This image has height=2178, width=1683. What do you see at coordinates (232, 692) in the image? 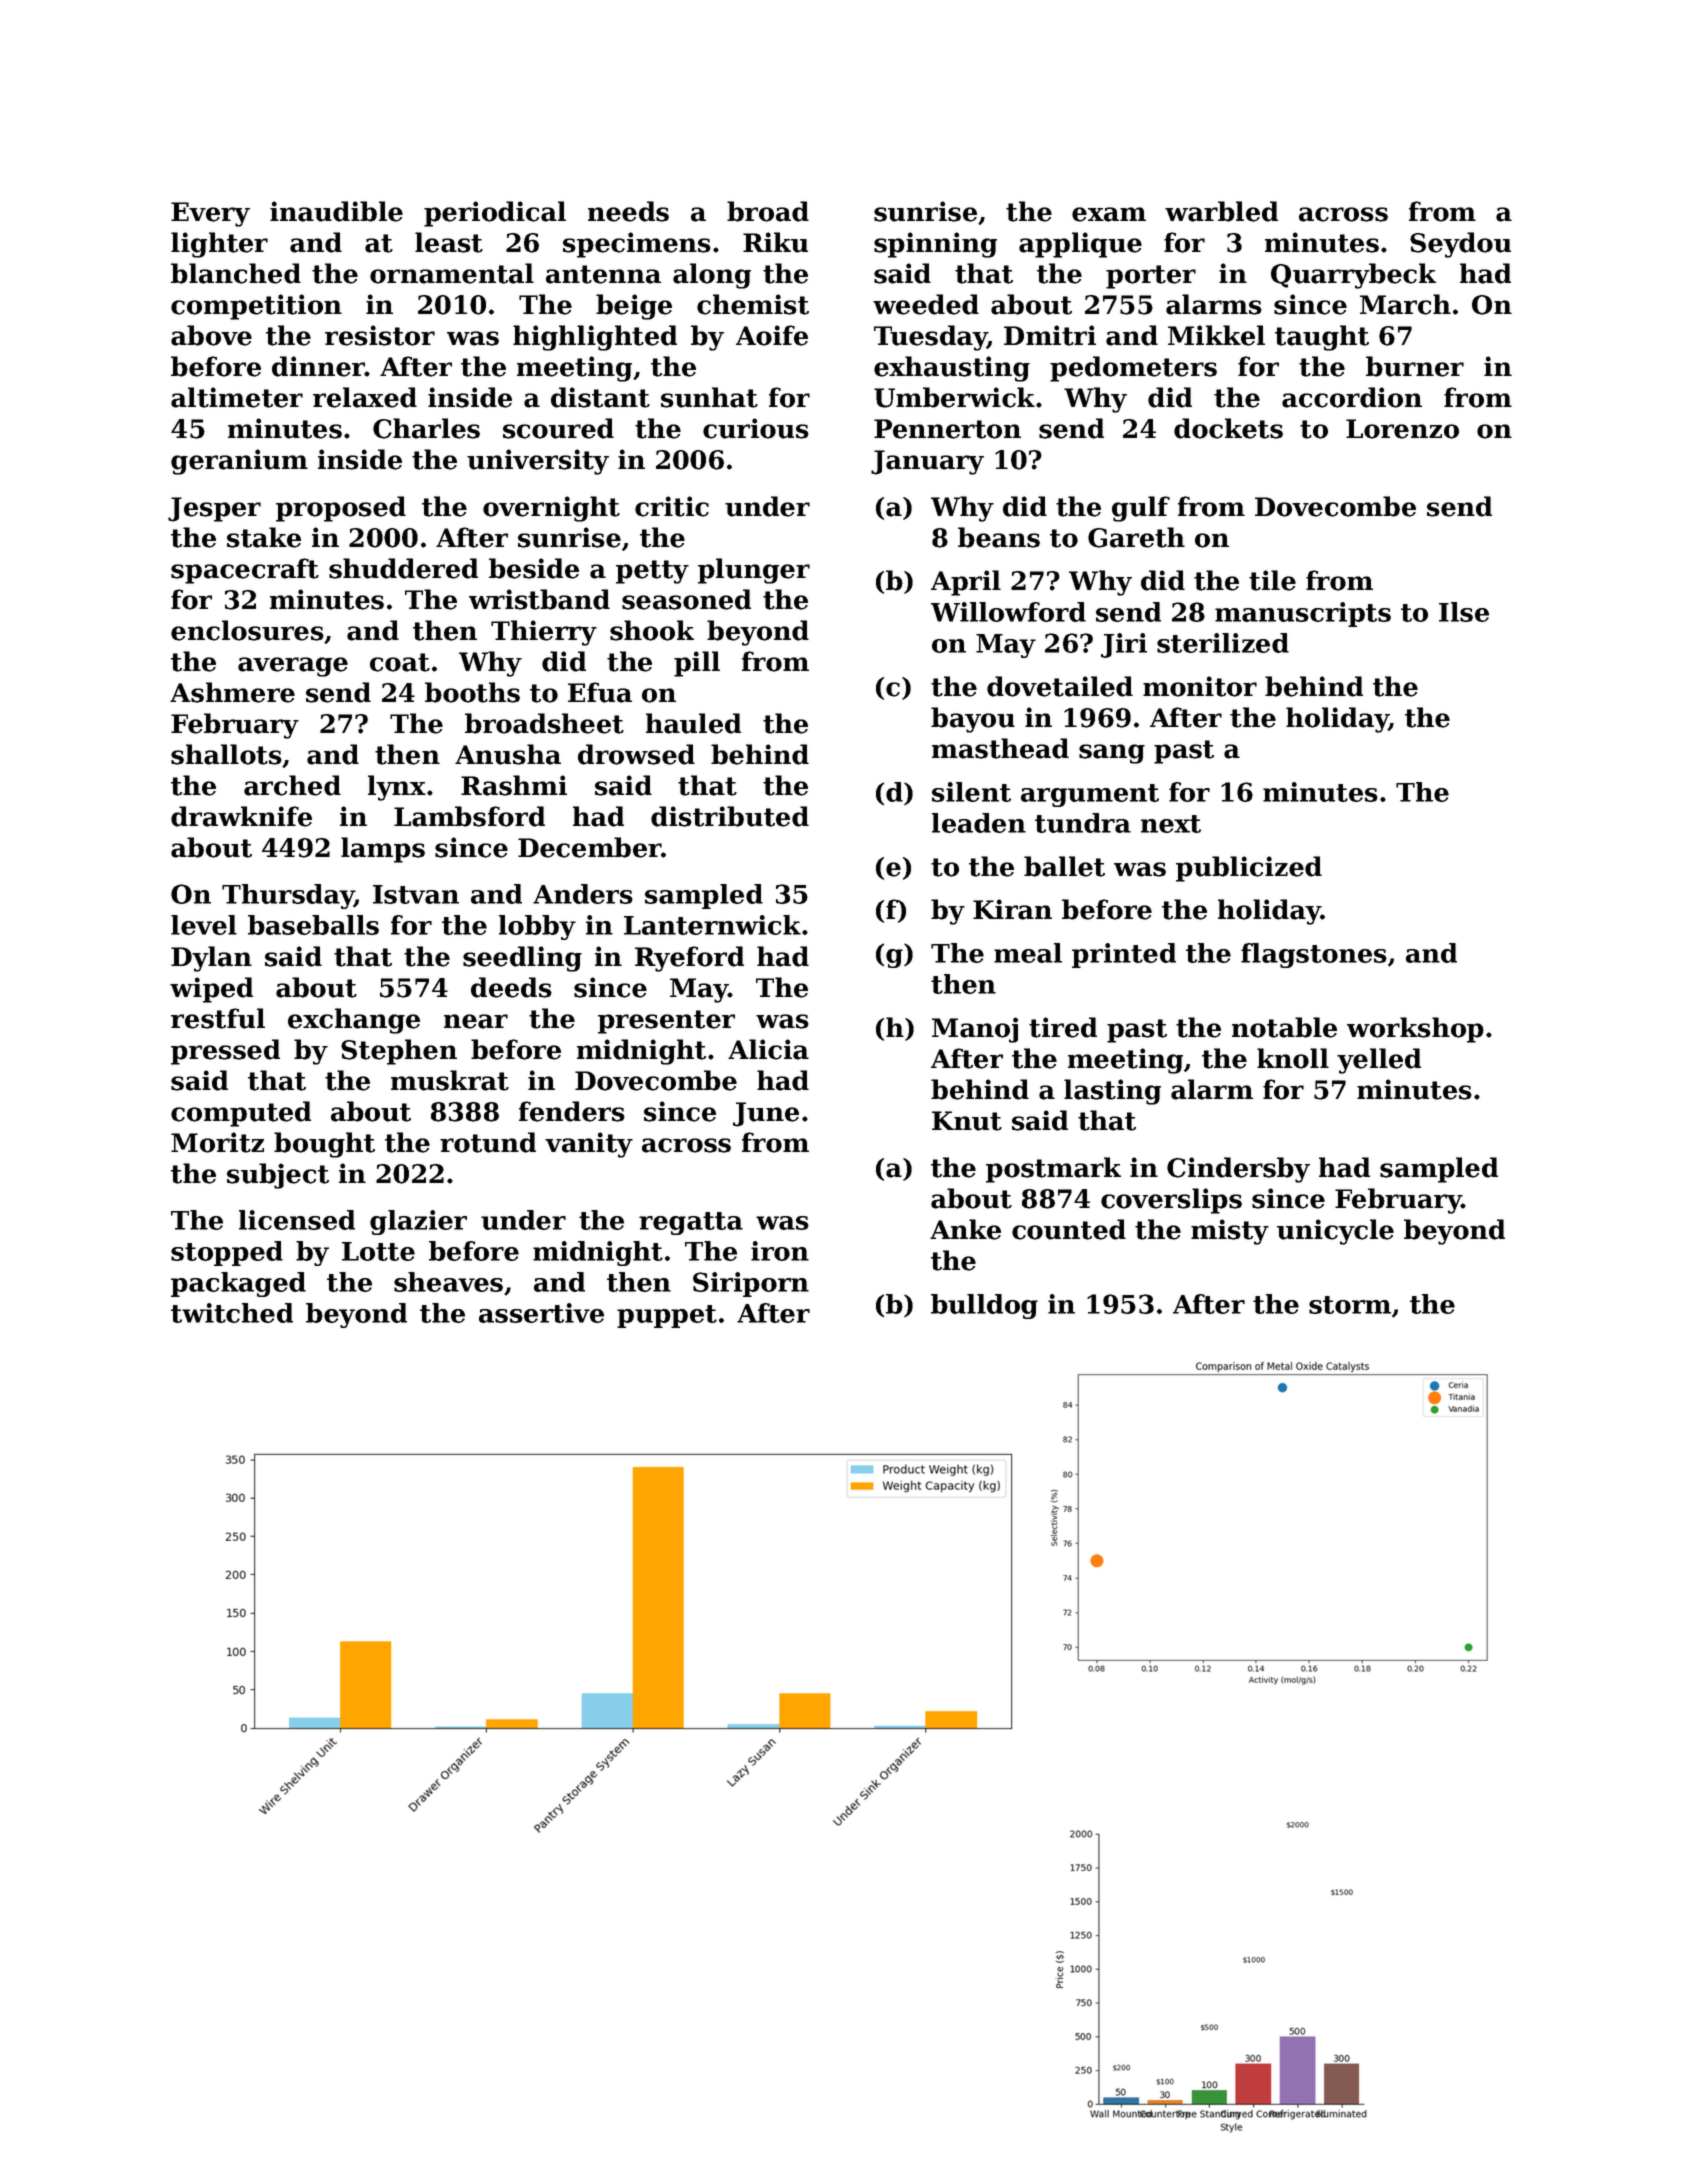
I see `Ashmere` at bounding box center [232, 692].
